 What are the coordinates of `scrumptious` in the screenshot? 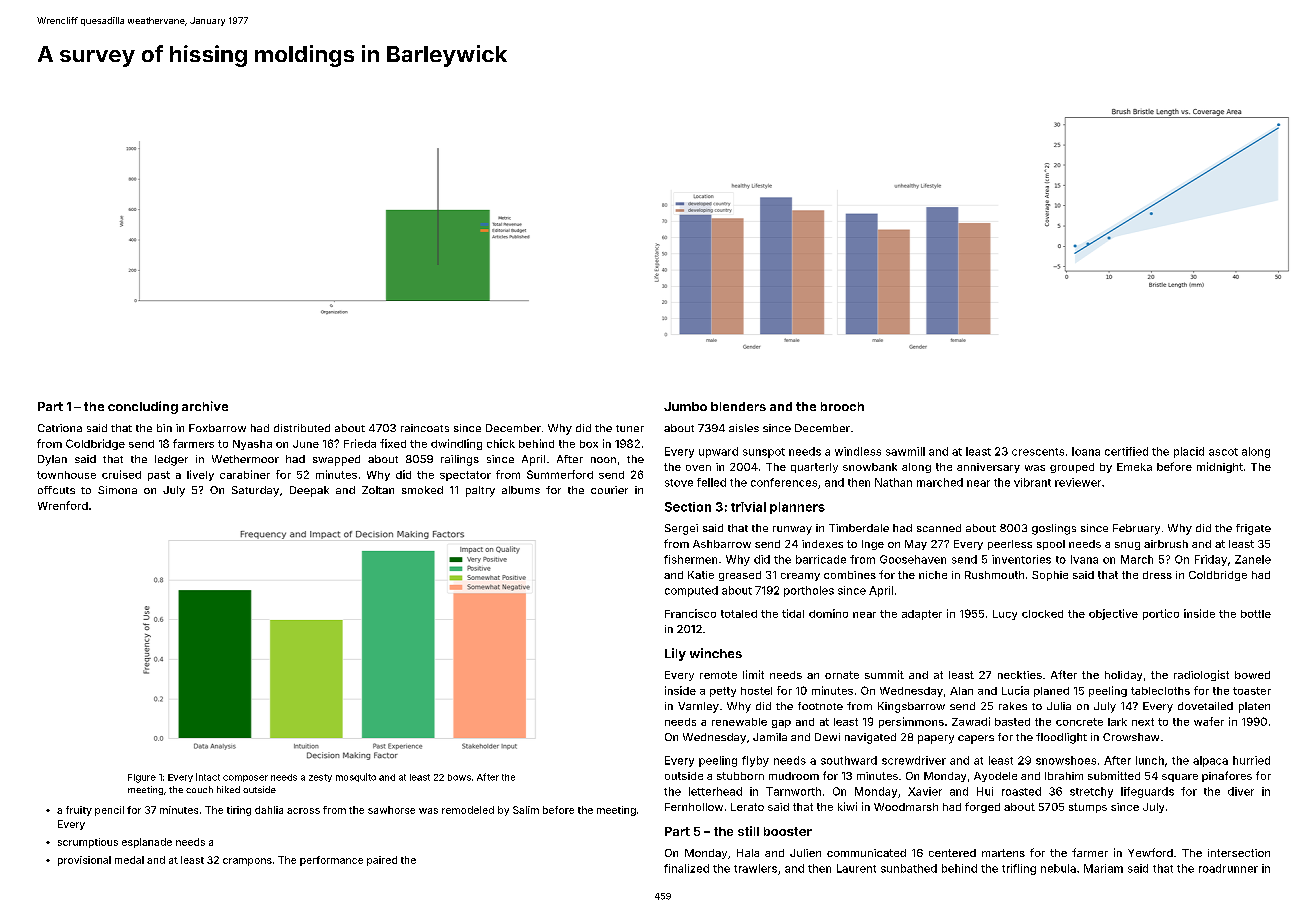 It's located at (88, 843).
